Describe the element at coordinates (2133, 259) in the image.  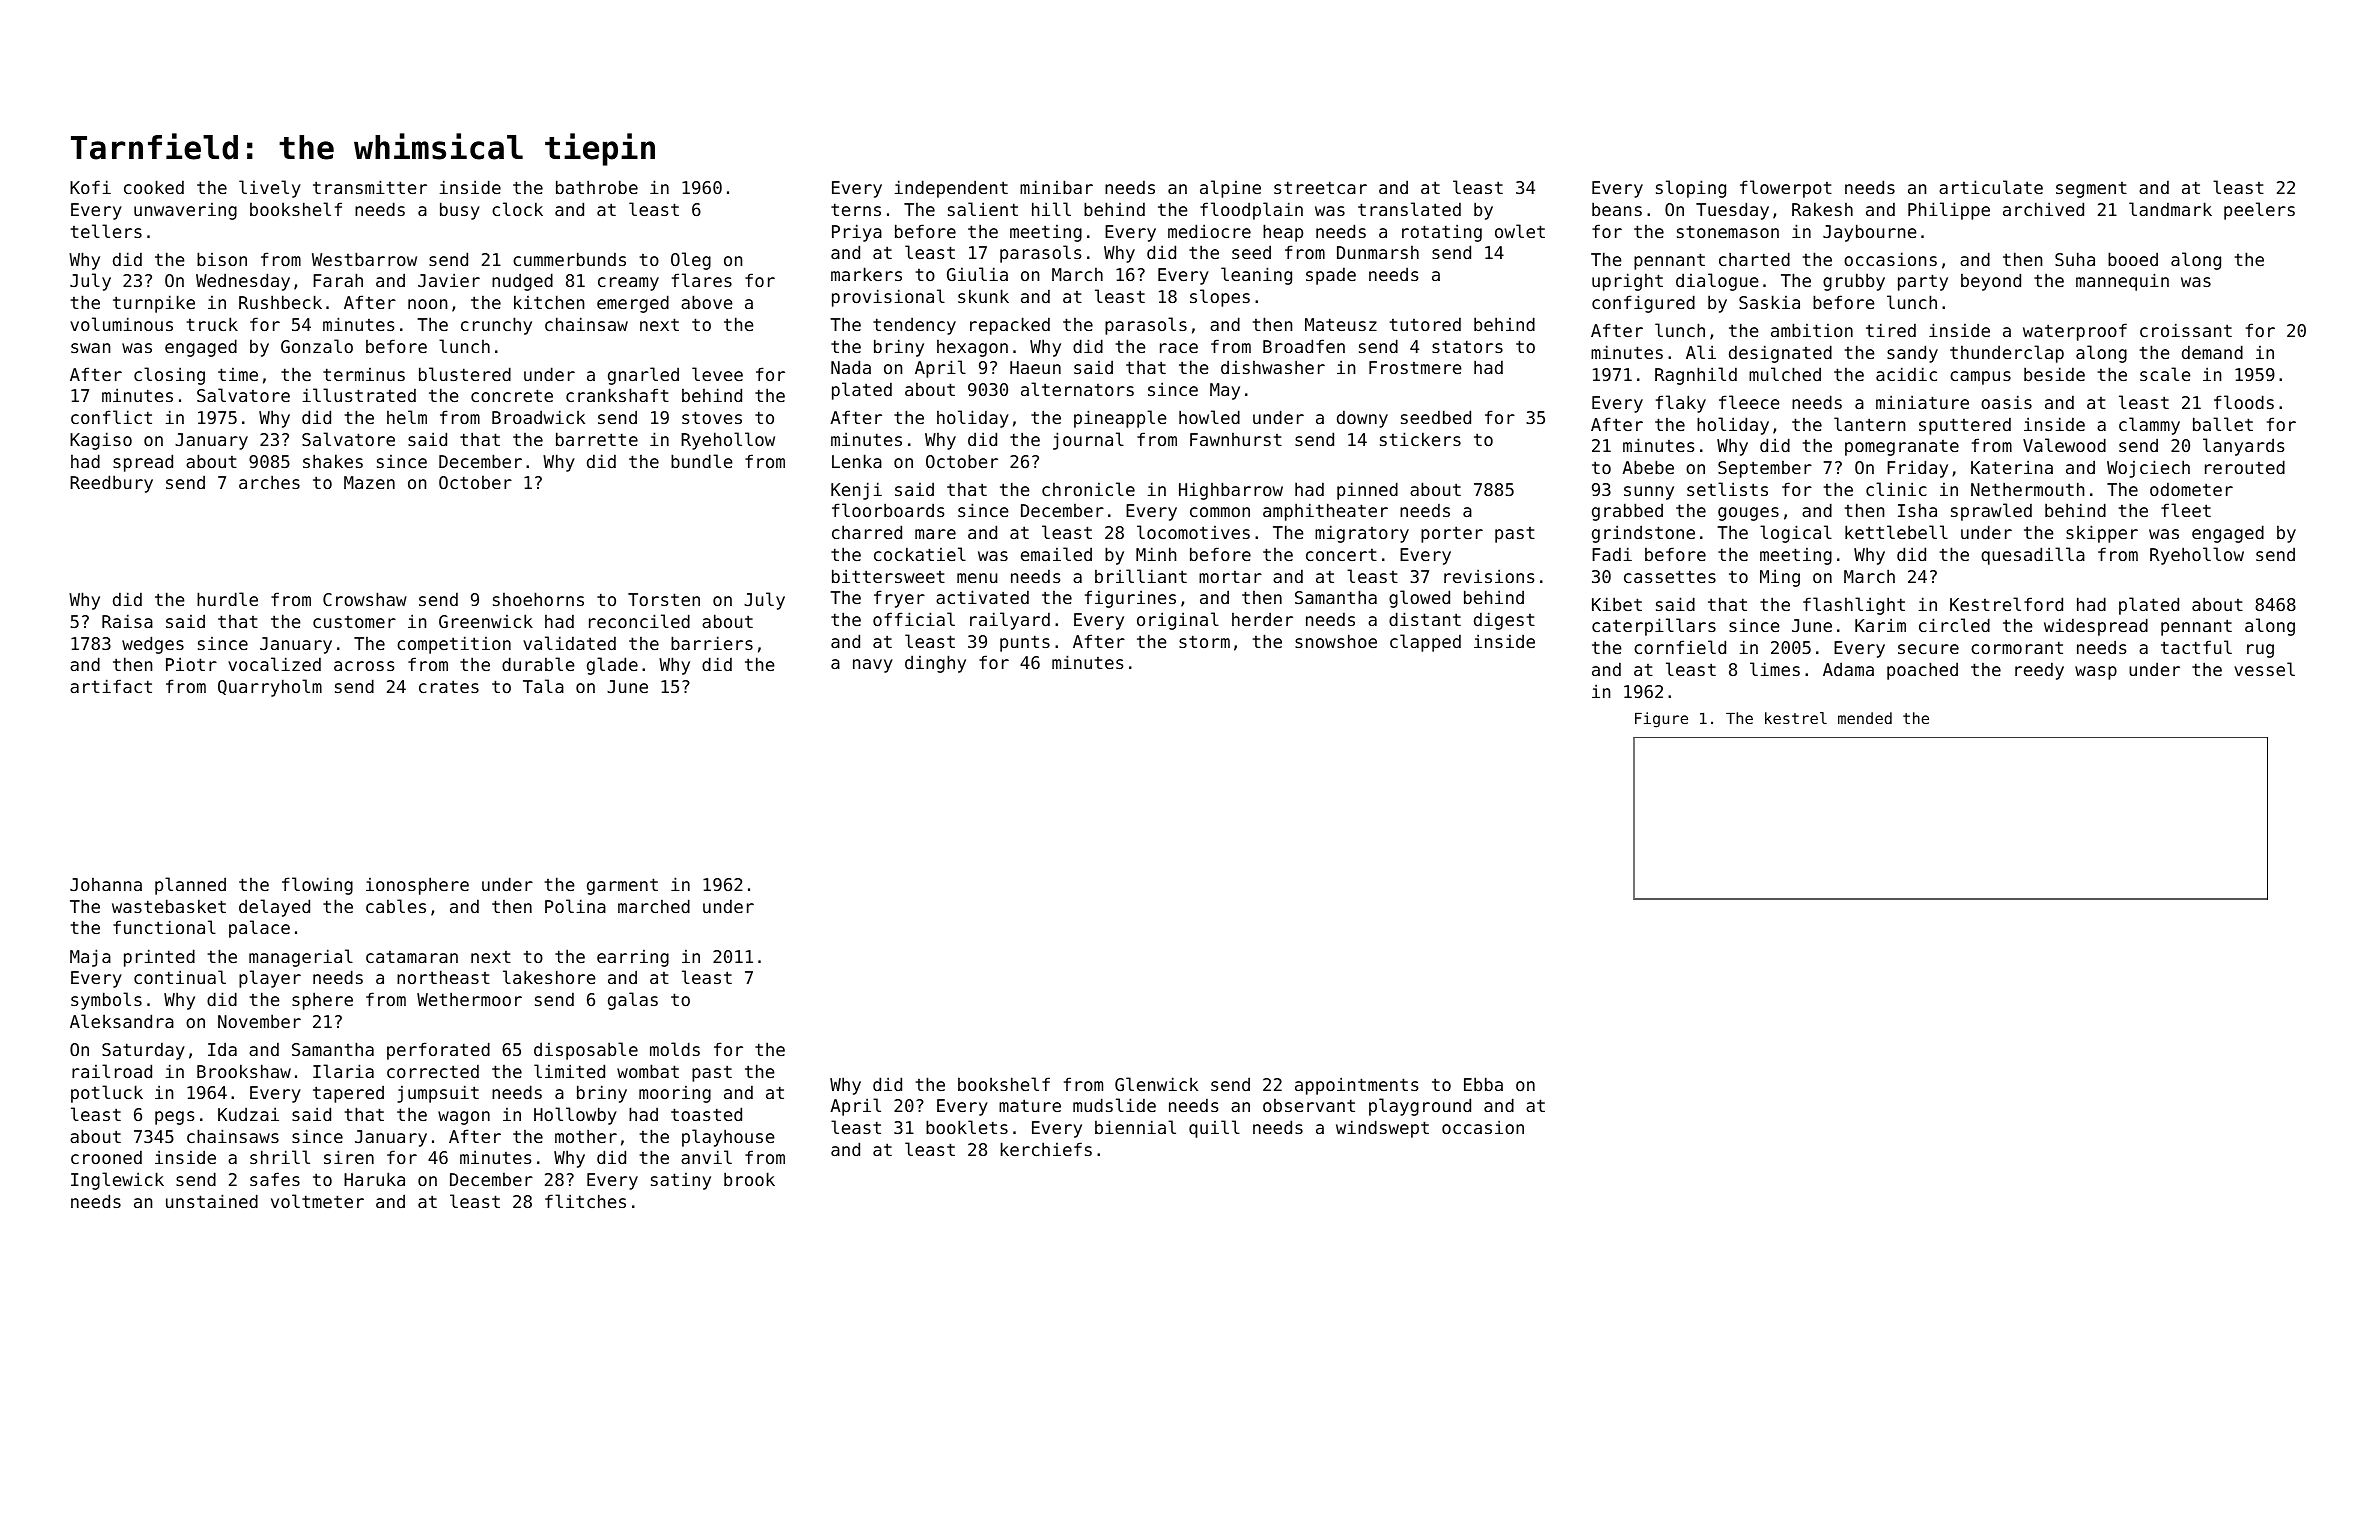
I see `booed` at that location.
